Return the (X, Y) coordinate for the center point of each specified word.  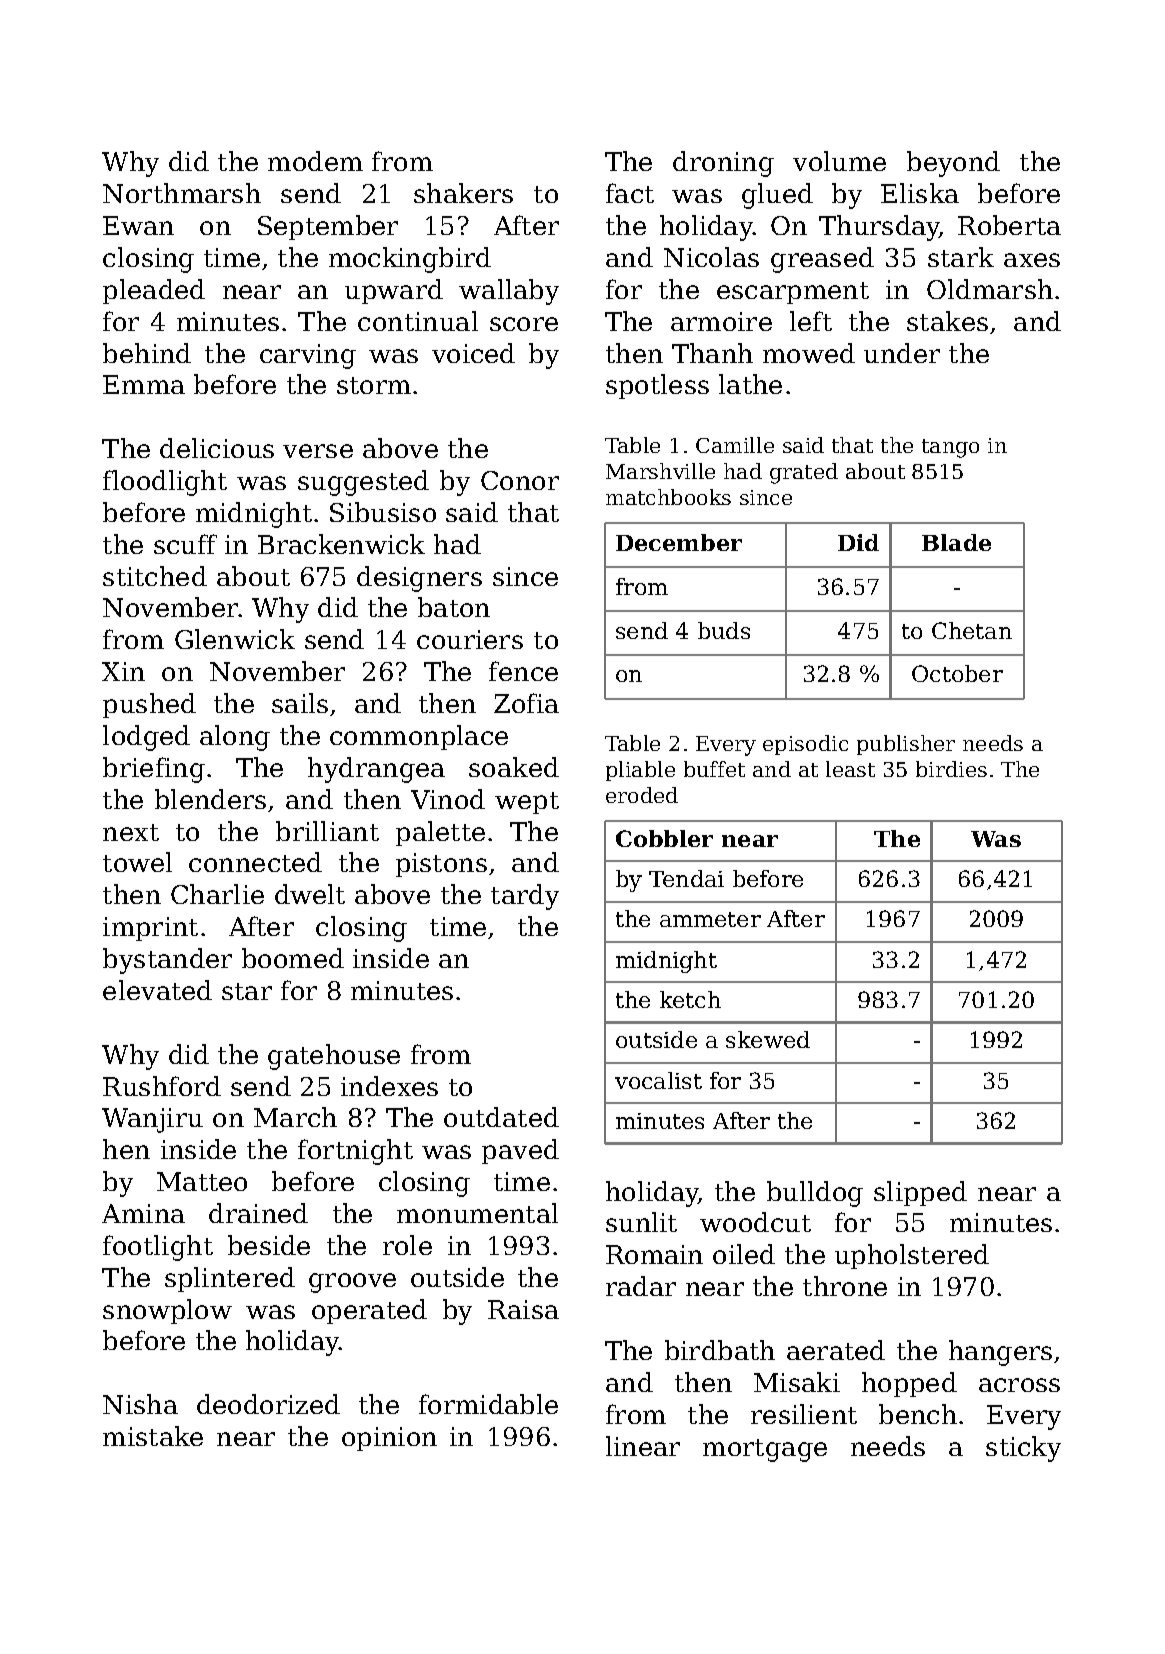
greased (822, 260)
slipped (920, 1193)
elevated (157, 990)
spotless (657, 386)
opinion (389, 1439)
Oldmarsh (990, 289)
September (328, 227)
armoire (721, 321)
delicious (217, 448)
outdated (501, 1117)
